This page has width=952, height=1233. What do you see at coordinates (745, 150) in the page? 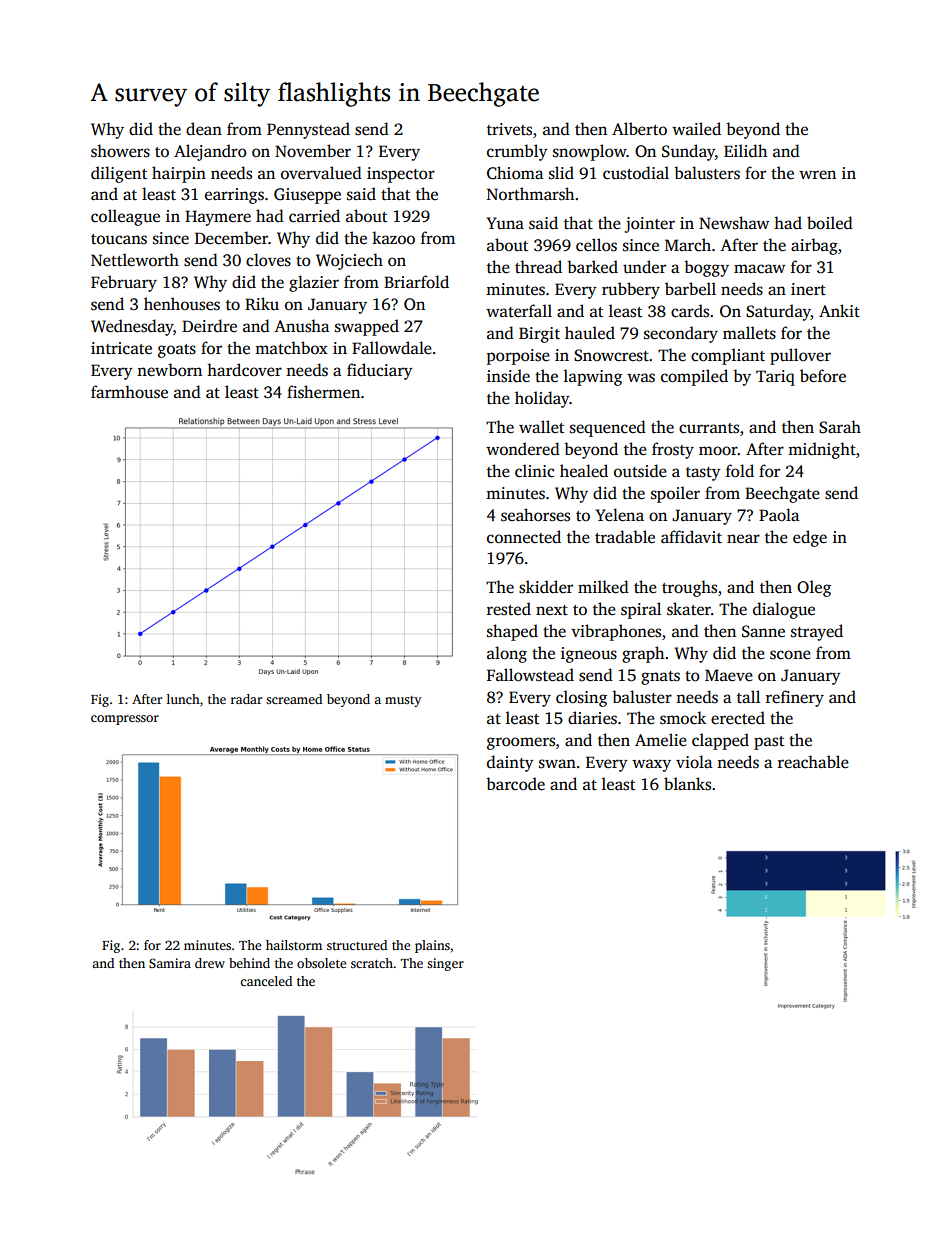
I see `Eilidh` at bounding box center [745, 150].
